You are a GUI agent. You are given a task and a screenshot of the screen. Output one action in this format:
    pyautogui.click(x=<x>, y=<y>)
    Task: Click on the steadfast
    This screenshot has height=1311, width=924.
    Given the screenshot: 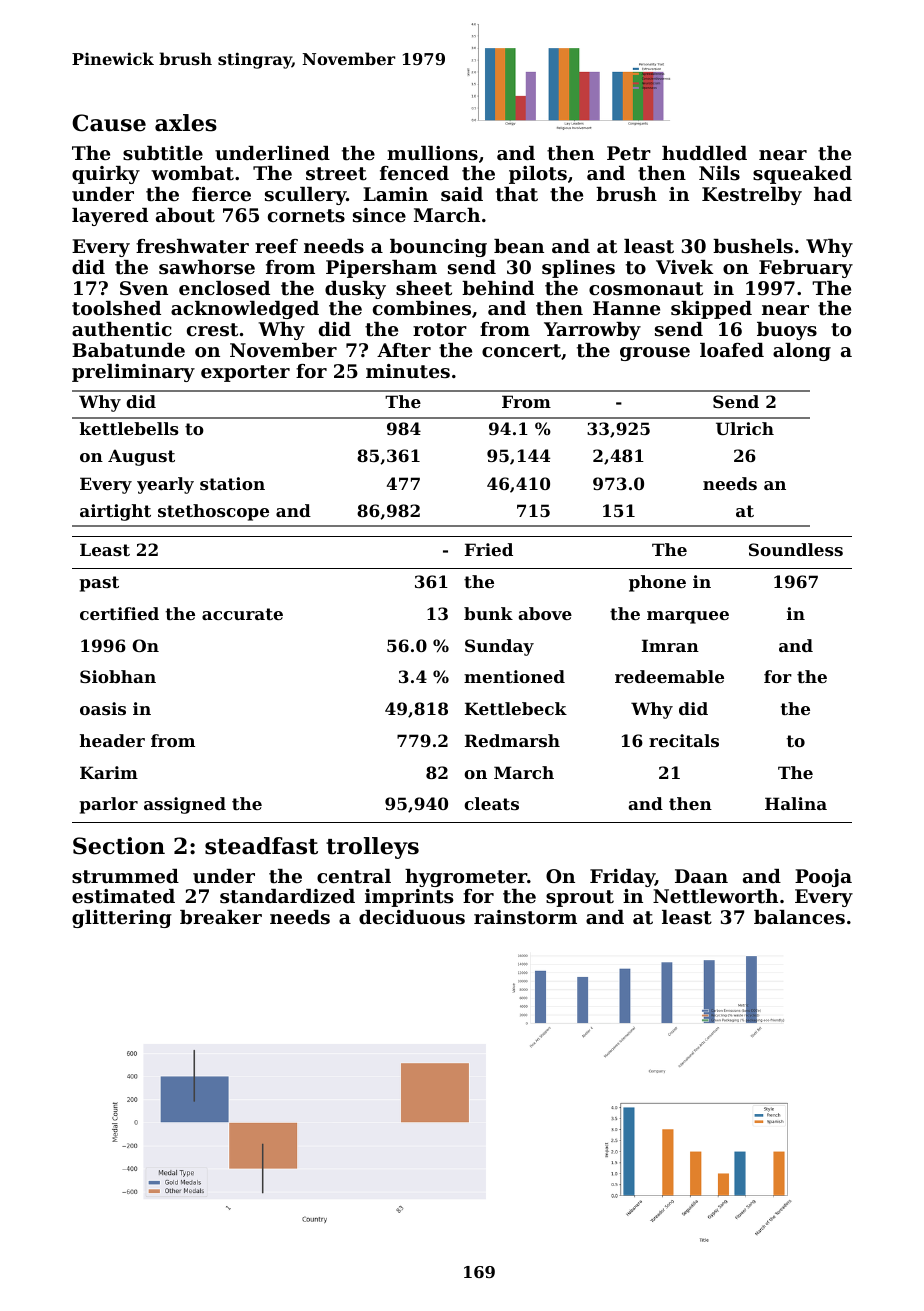 What is the action you would take?
    pyautogui.click(x=261, y=846)
